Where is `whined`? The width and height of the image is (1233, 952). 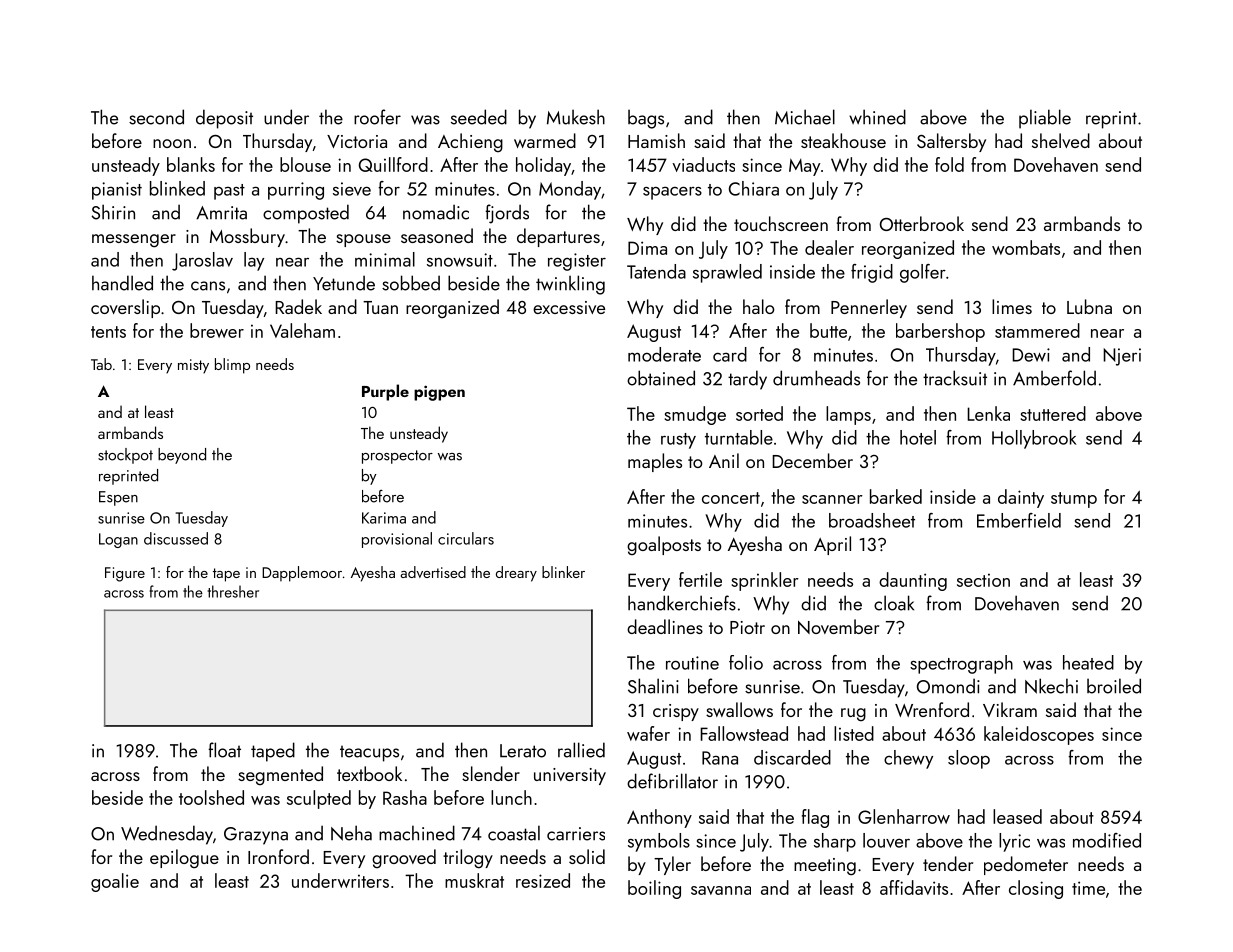 whined is located at coordinates (877, 117).
